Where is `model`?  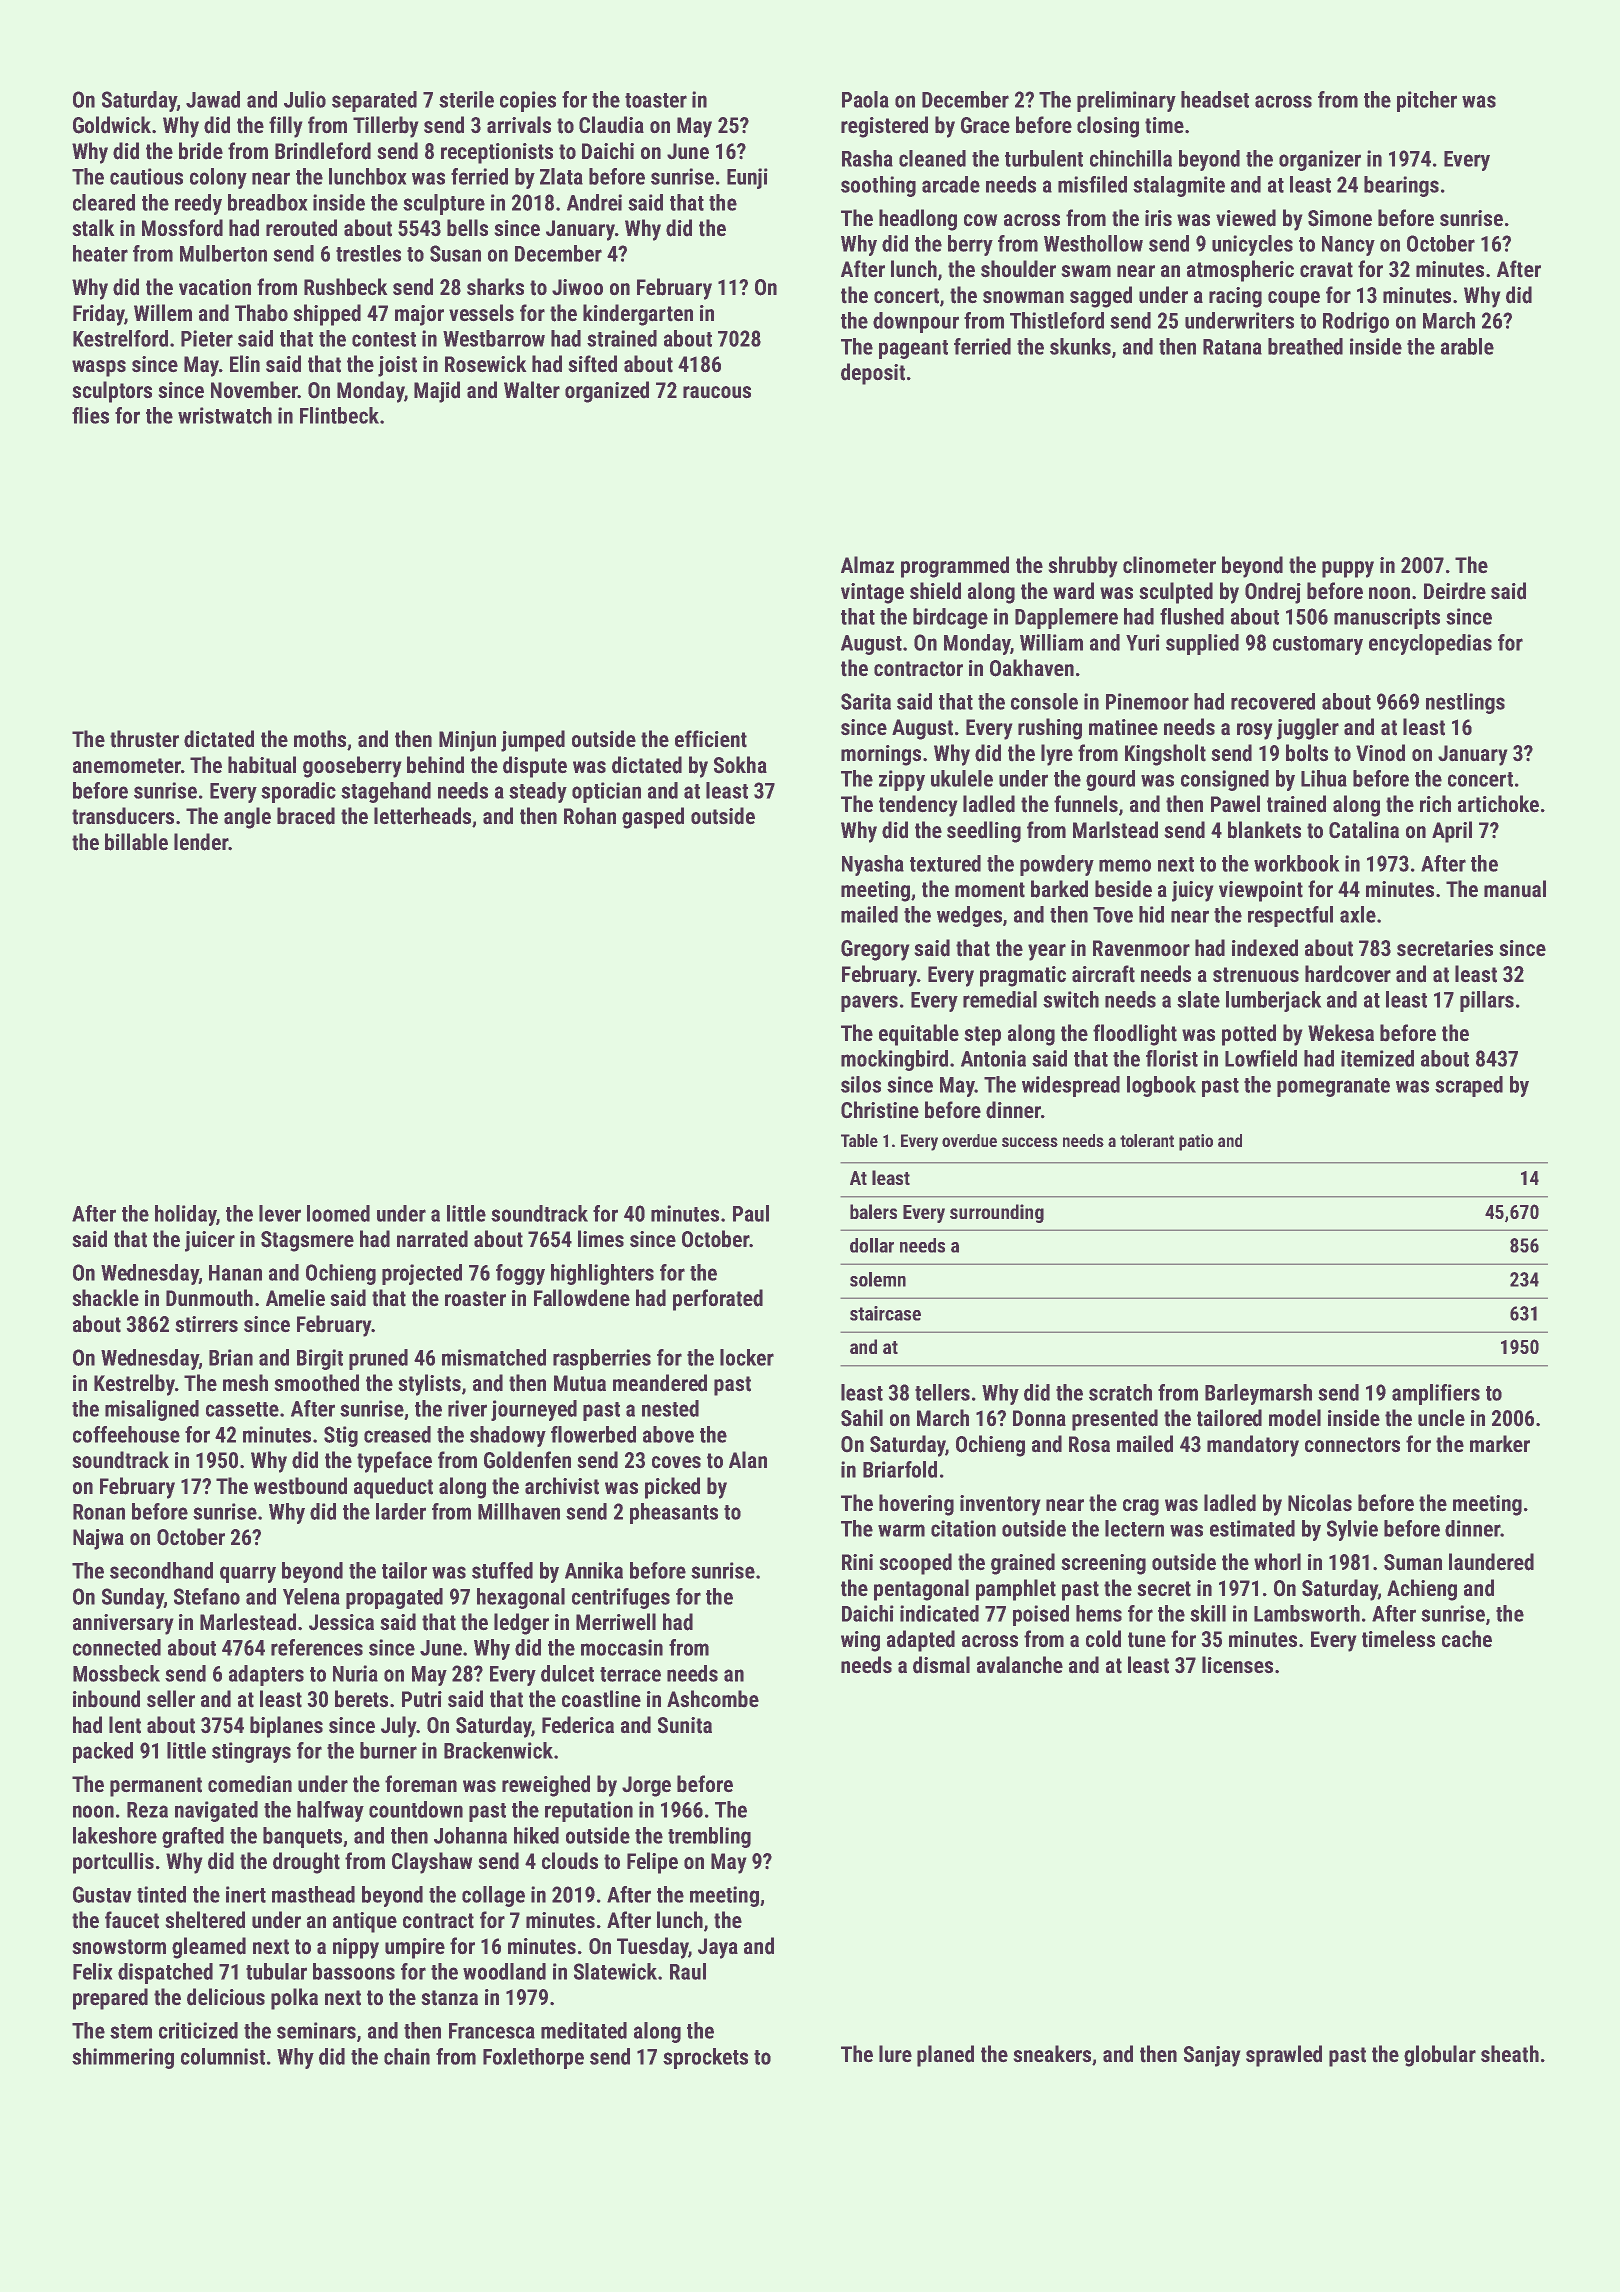
model is located at coordinates (1295, 1418).
